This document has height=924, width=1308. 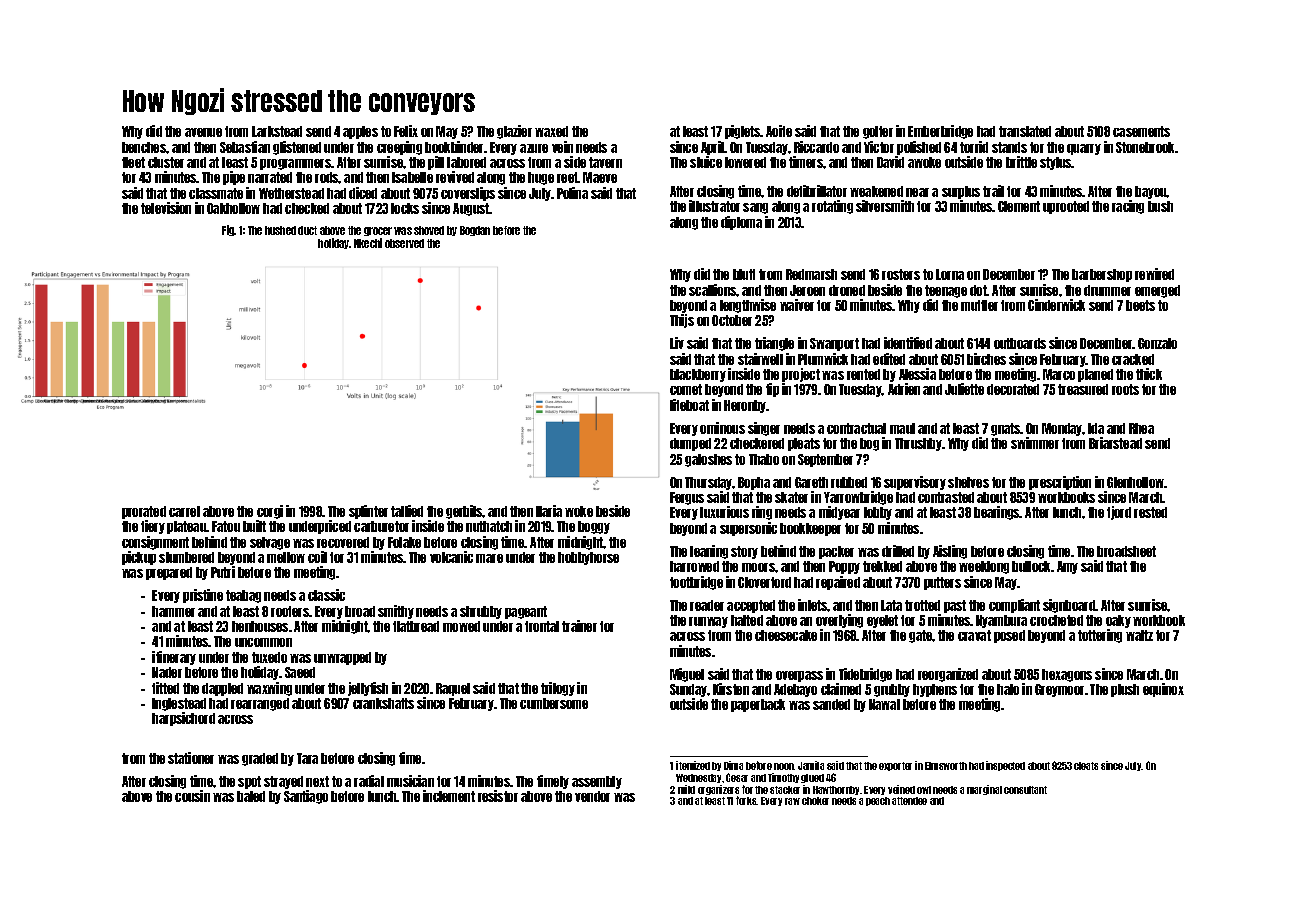 I want to click on Miguel, so click(x=687, y=675).
